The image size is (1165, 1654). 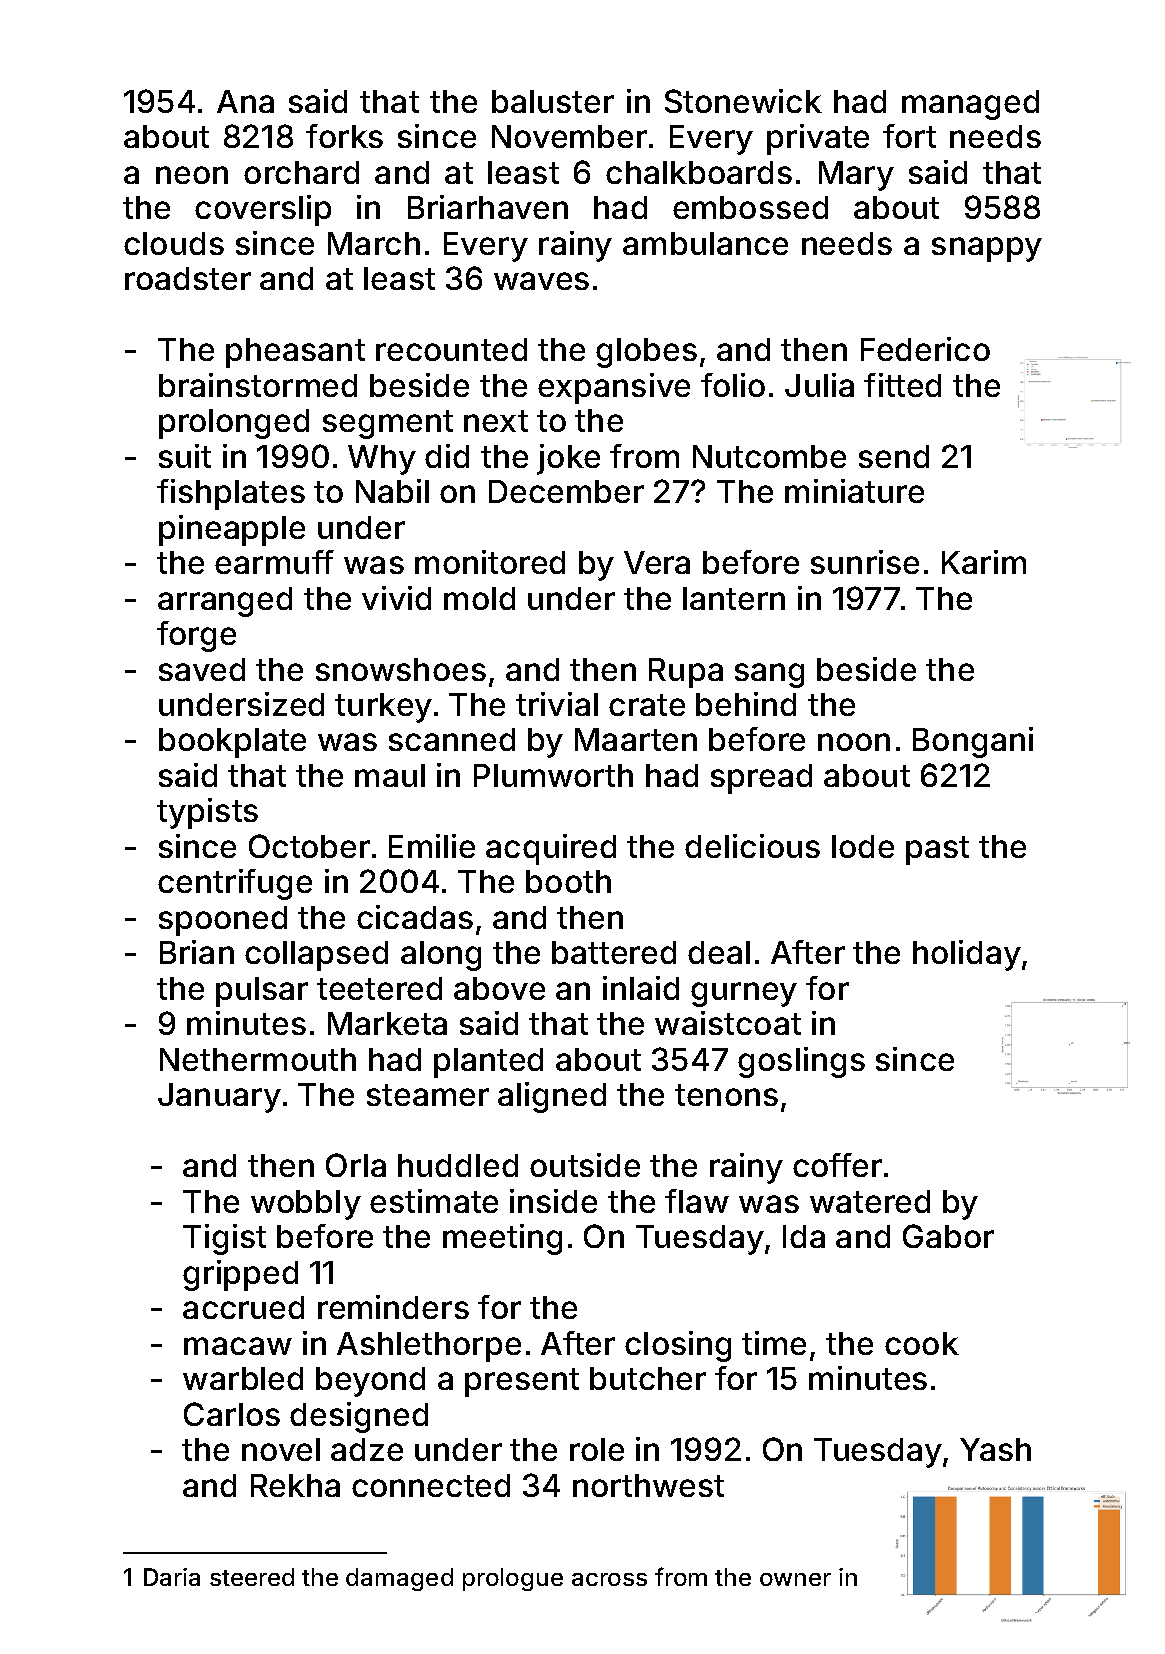 I want to click on Daria, so click(x=172, y=1577).
